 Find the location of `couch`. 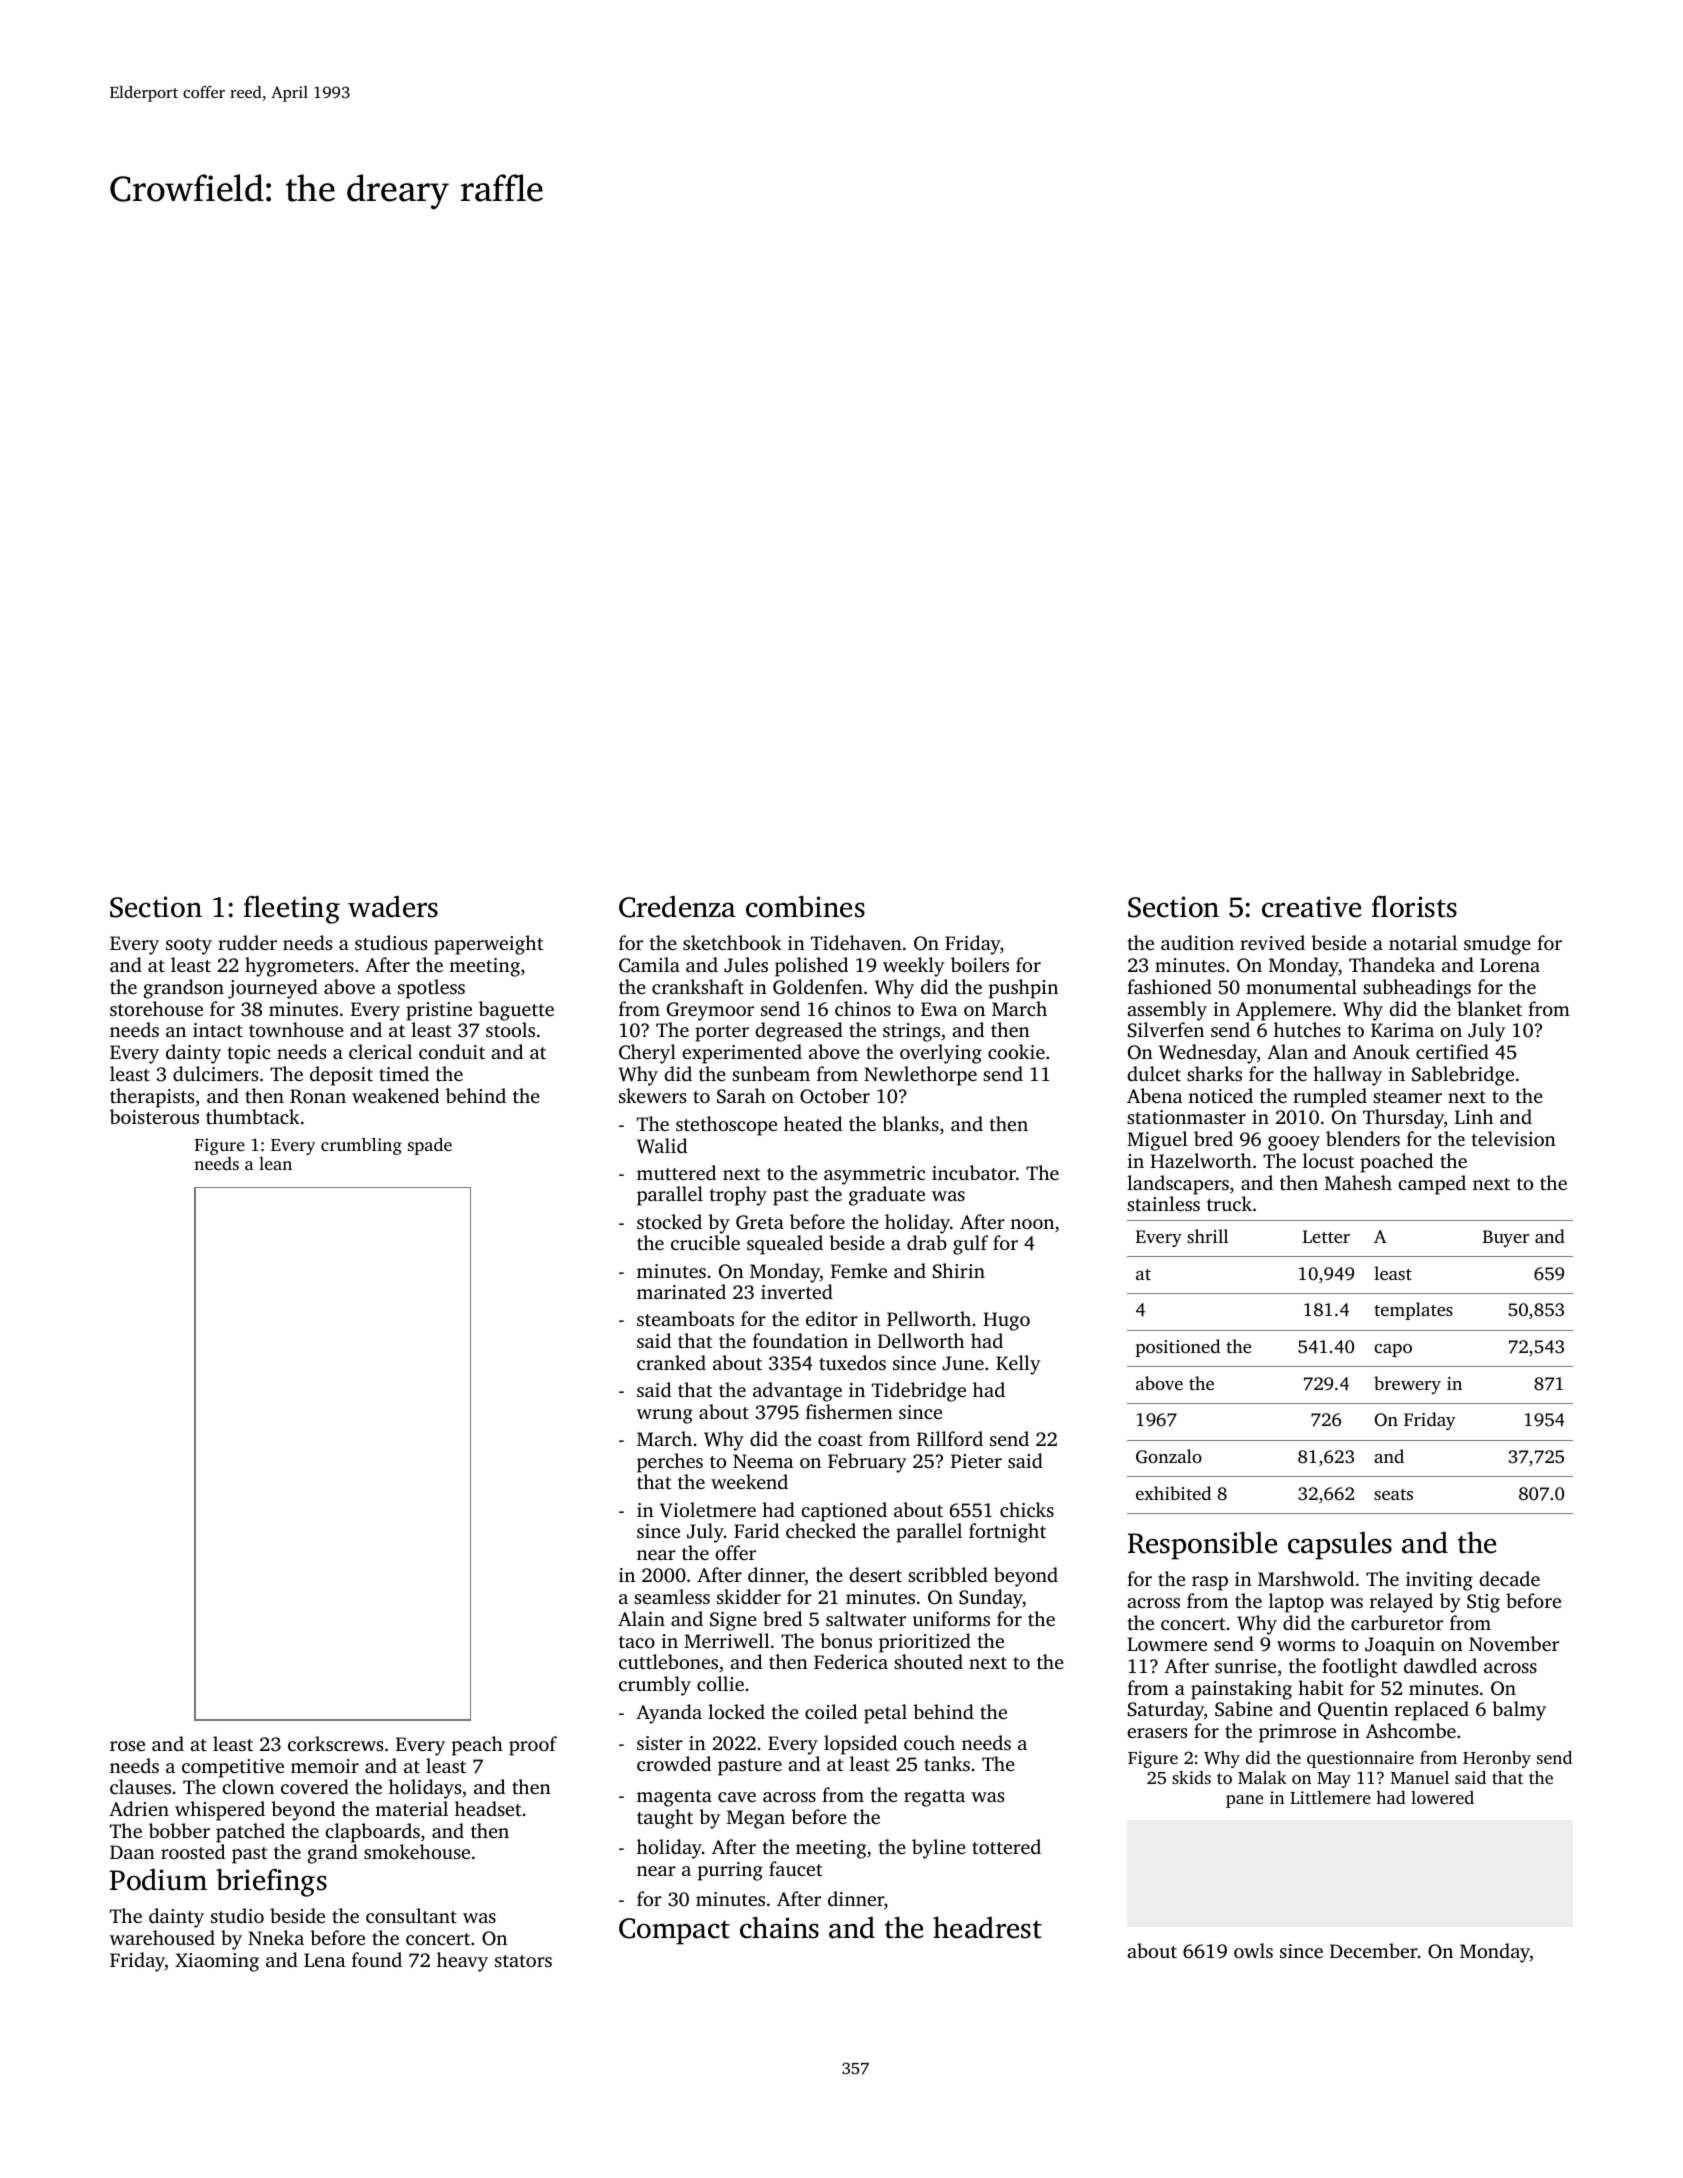

couch is located at coordinates (929, 1742).
